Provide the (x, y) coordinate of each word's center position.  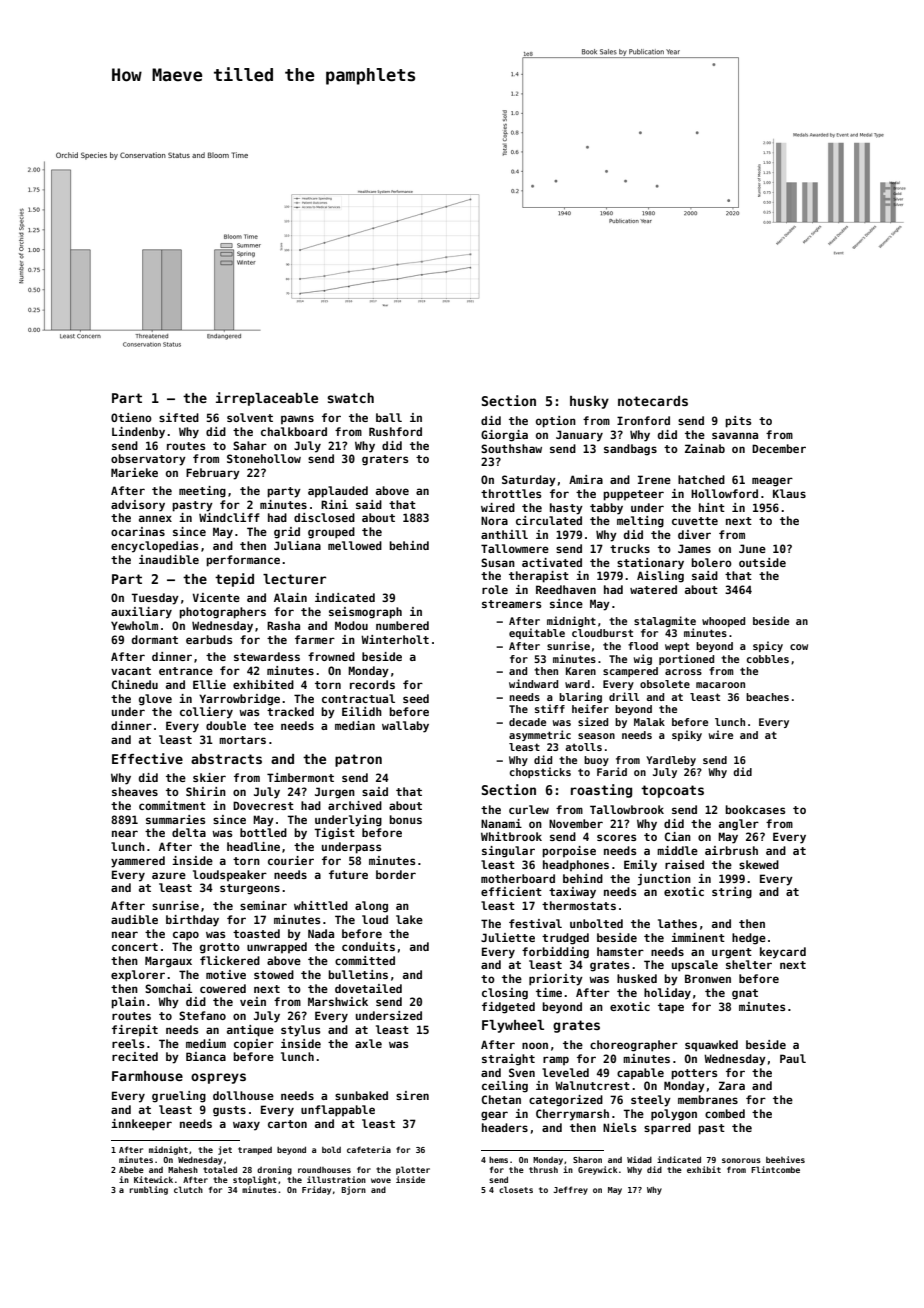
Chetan (501, 1099)
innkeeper (141, 1125)
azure (169, 875)
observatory (148, 460)
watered (653, 589)
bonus (405, 819)
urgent (732, 953)
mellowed (355, 545)
